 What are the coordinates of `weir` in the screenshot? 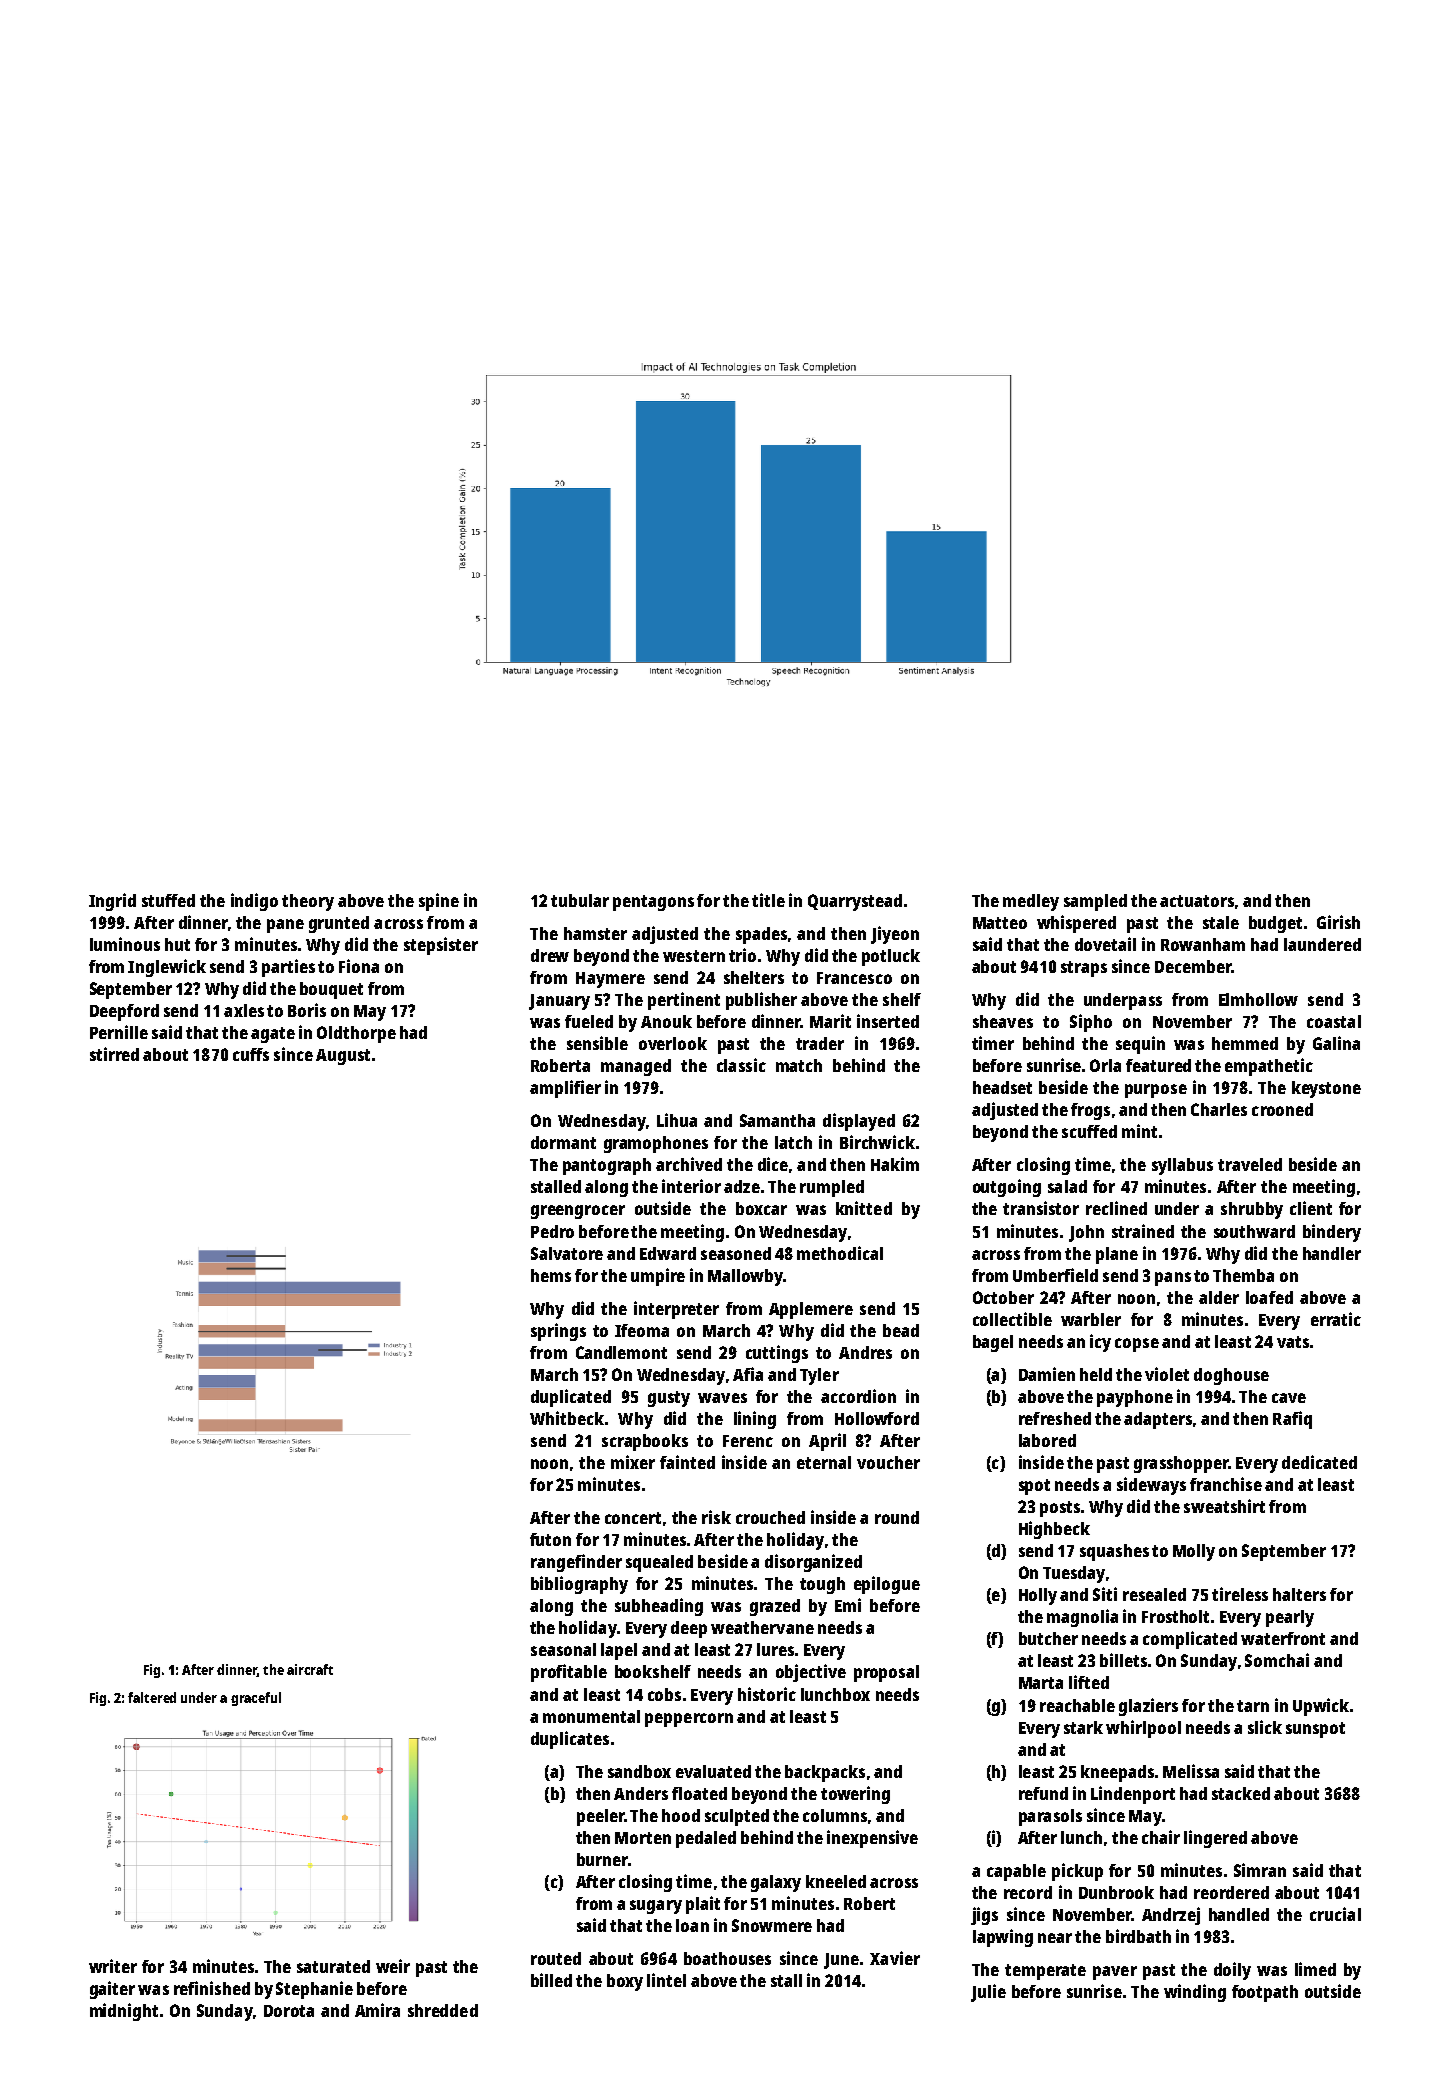 It's located at (393, 1966).
